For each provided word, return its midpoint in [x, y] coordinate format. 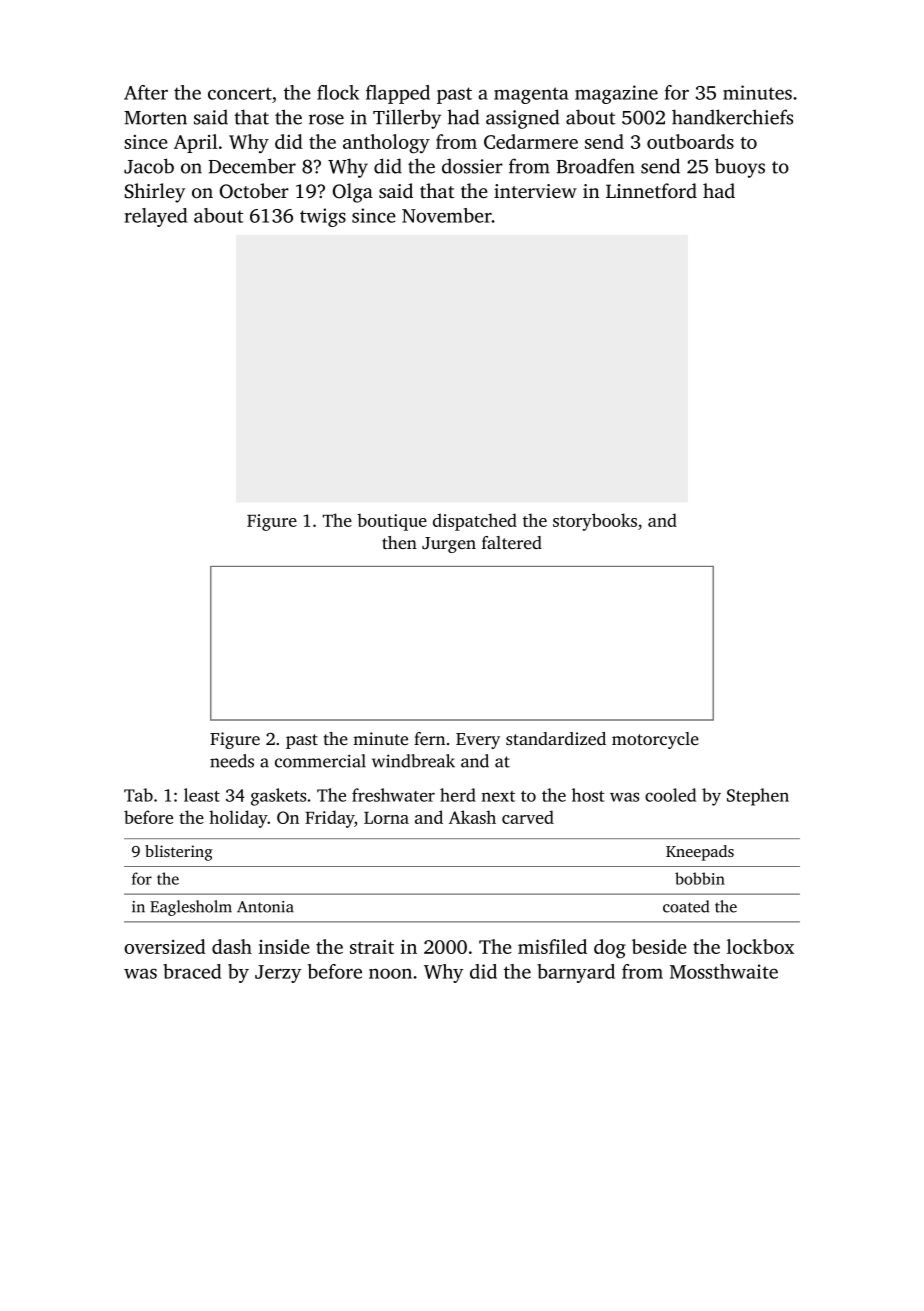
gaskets [278, 797]
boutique [392, 522]
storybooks [595, 522]
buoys [740, 168]
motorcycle [655, 740]
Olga [353, 193]
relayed [155, 217]
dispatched [475, 522]
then [399, 542]
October [254, 191]
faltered [512, 542]
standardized [556, 738]
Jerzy [278, 974]
